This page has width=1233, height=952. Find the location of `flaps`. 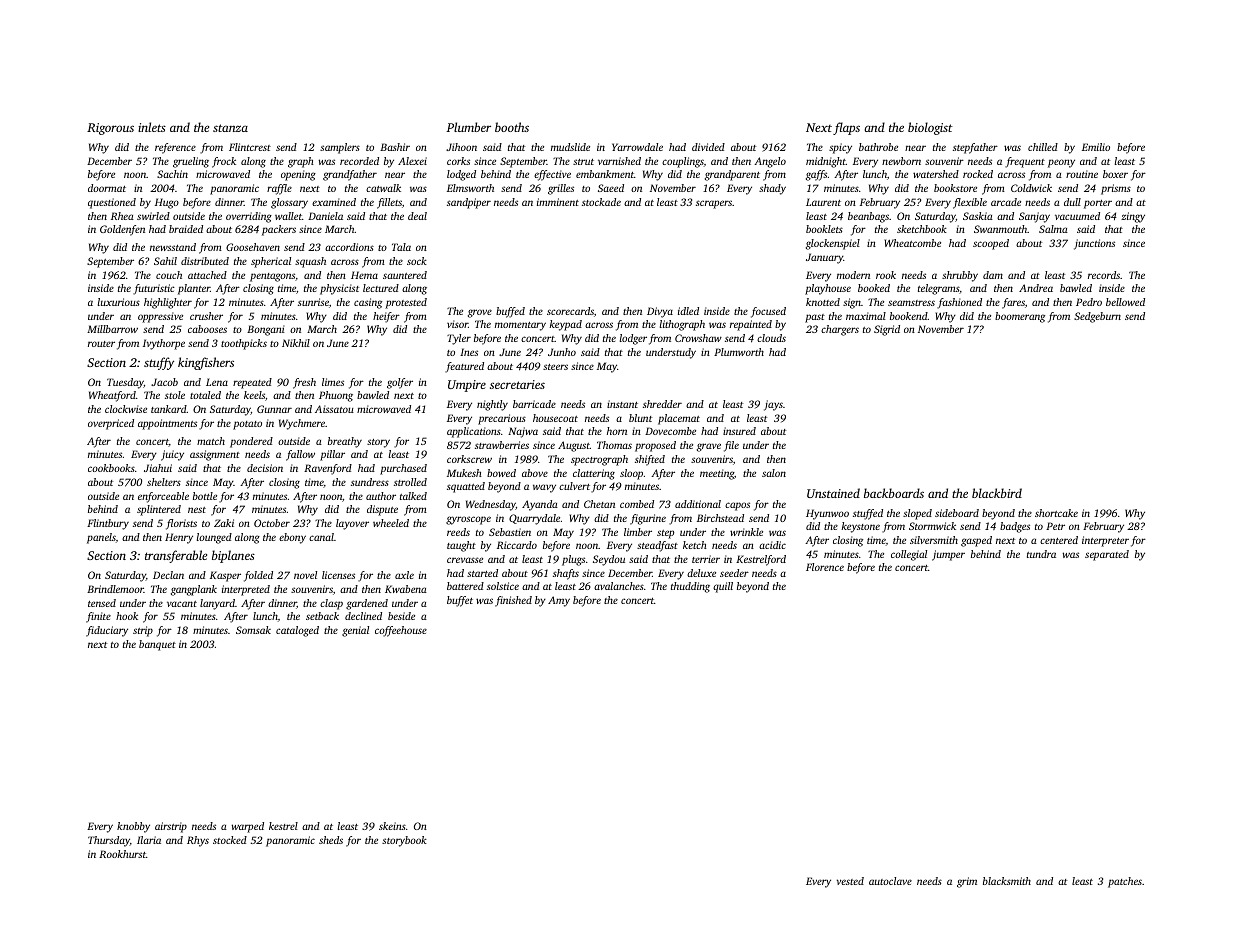

flaps is located at coordinates (846, 128).
